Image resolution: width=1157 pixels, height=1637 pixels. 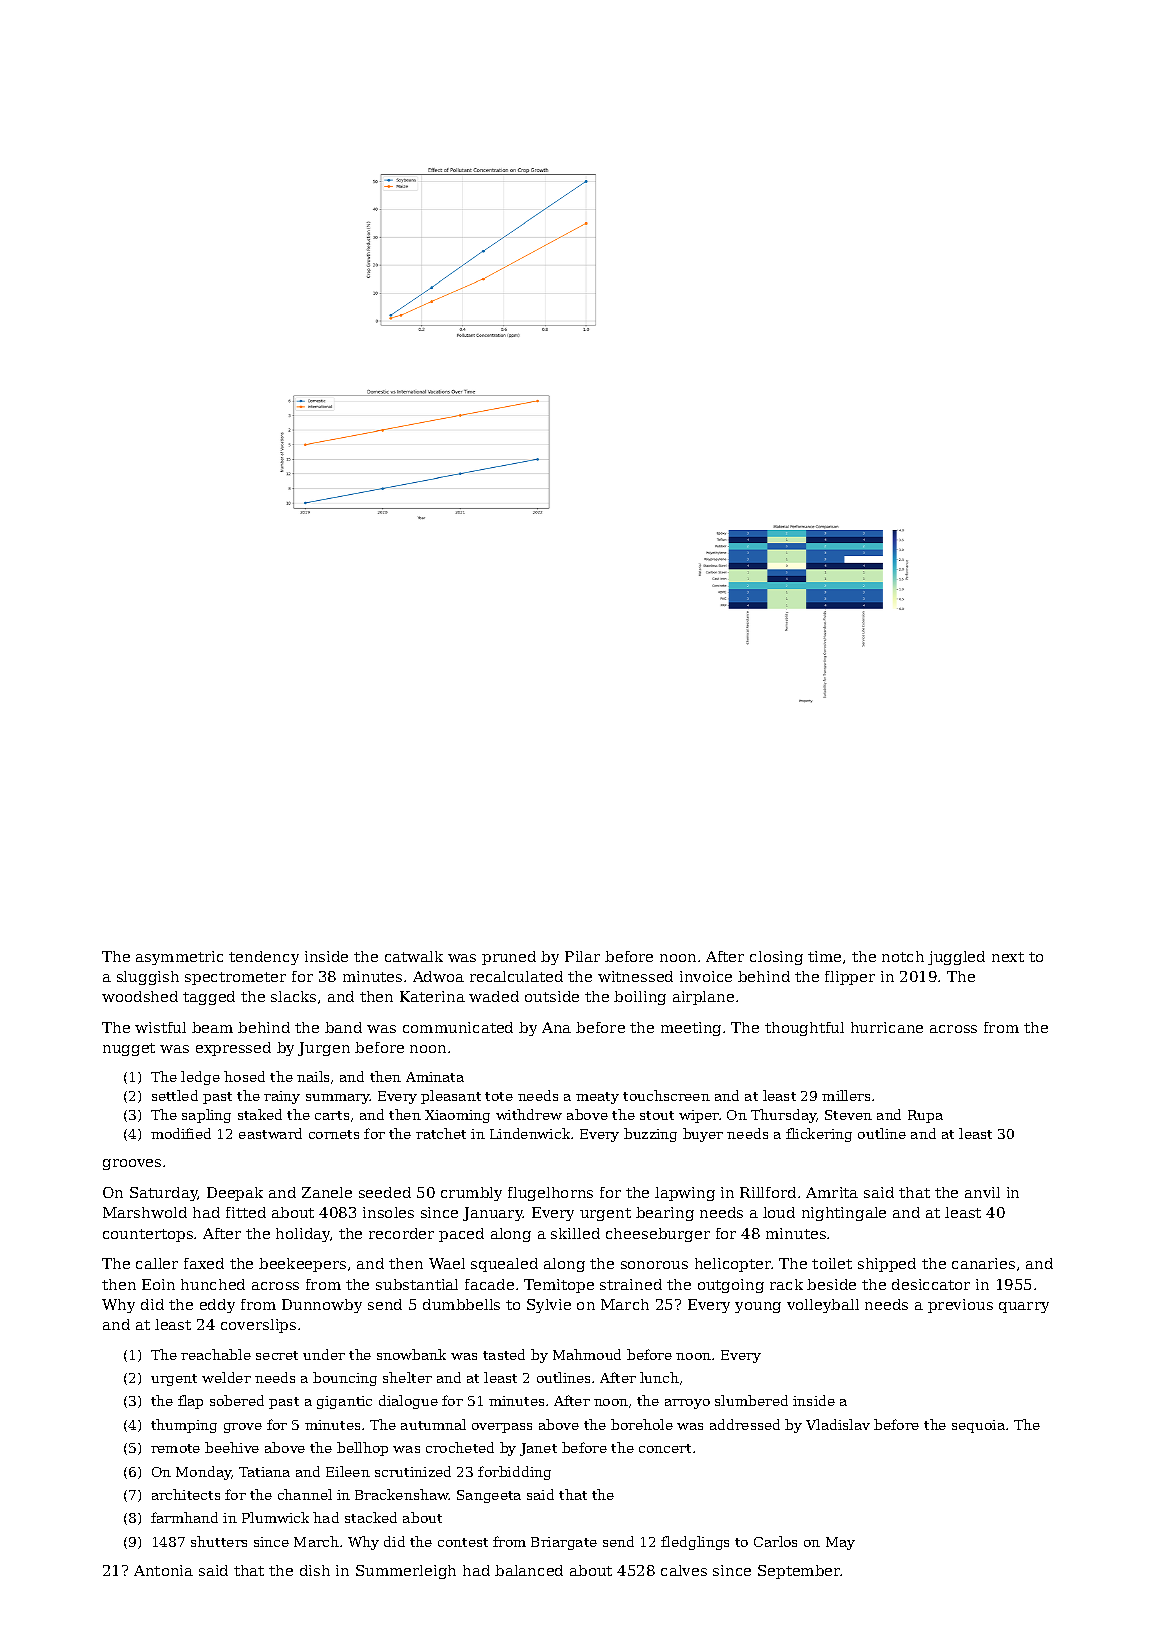 I want to click on eastward, so click(x=270, y=1133).
